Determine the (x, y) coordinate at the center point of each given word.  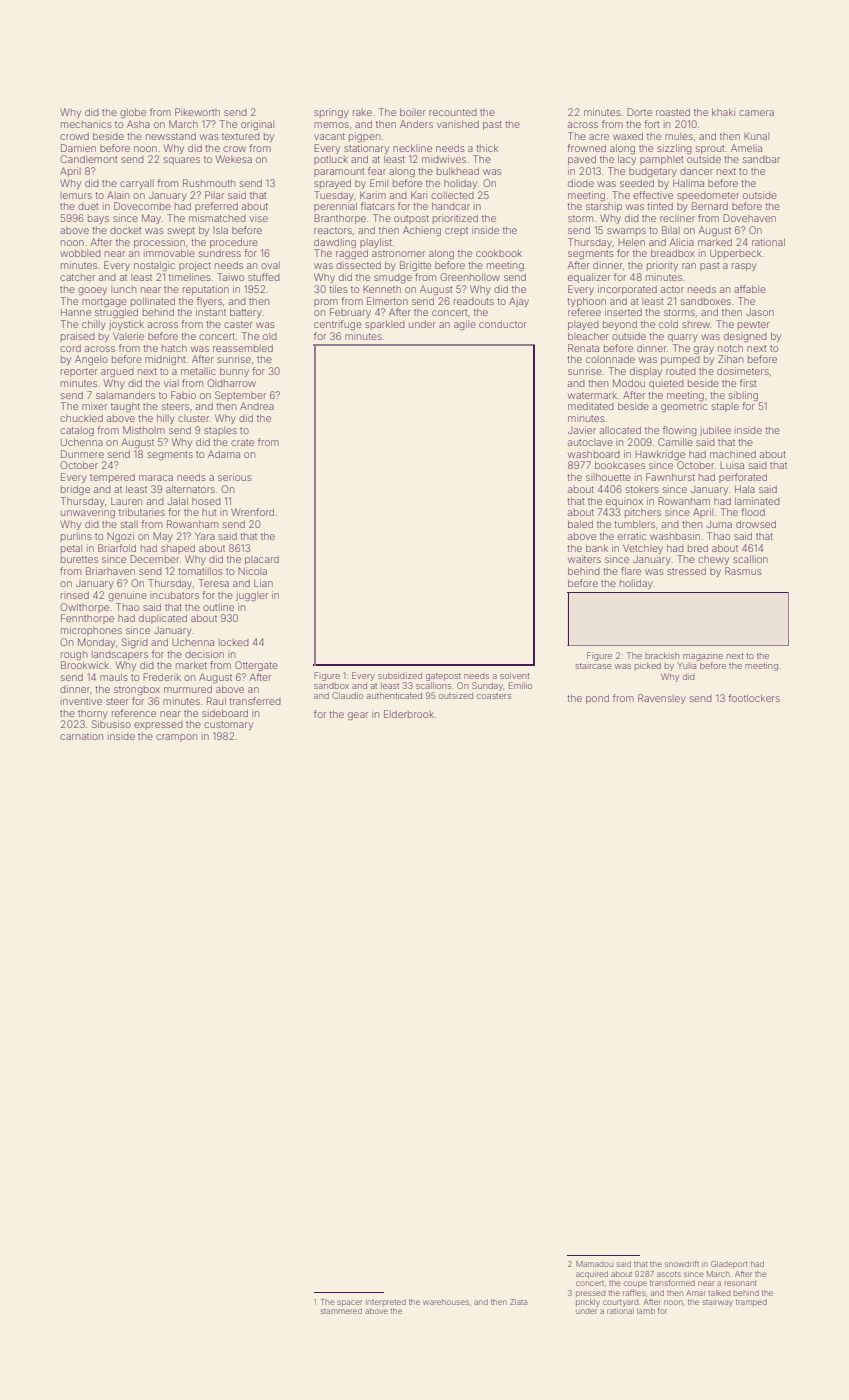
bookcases (620, 465)
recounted (453, 112)
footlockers (754, 698)
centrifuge (338, 325)
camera (756, 113)
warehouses (446, 1302)
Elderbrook (409, 714)
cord (70, 348)
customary (228, 725)
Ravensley (662, 699)
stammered (341, 1311)
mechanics (86, 124)
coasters (494, 696)
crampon (176, 738)
